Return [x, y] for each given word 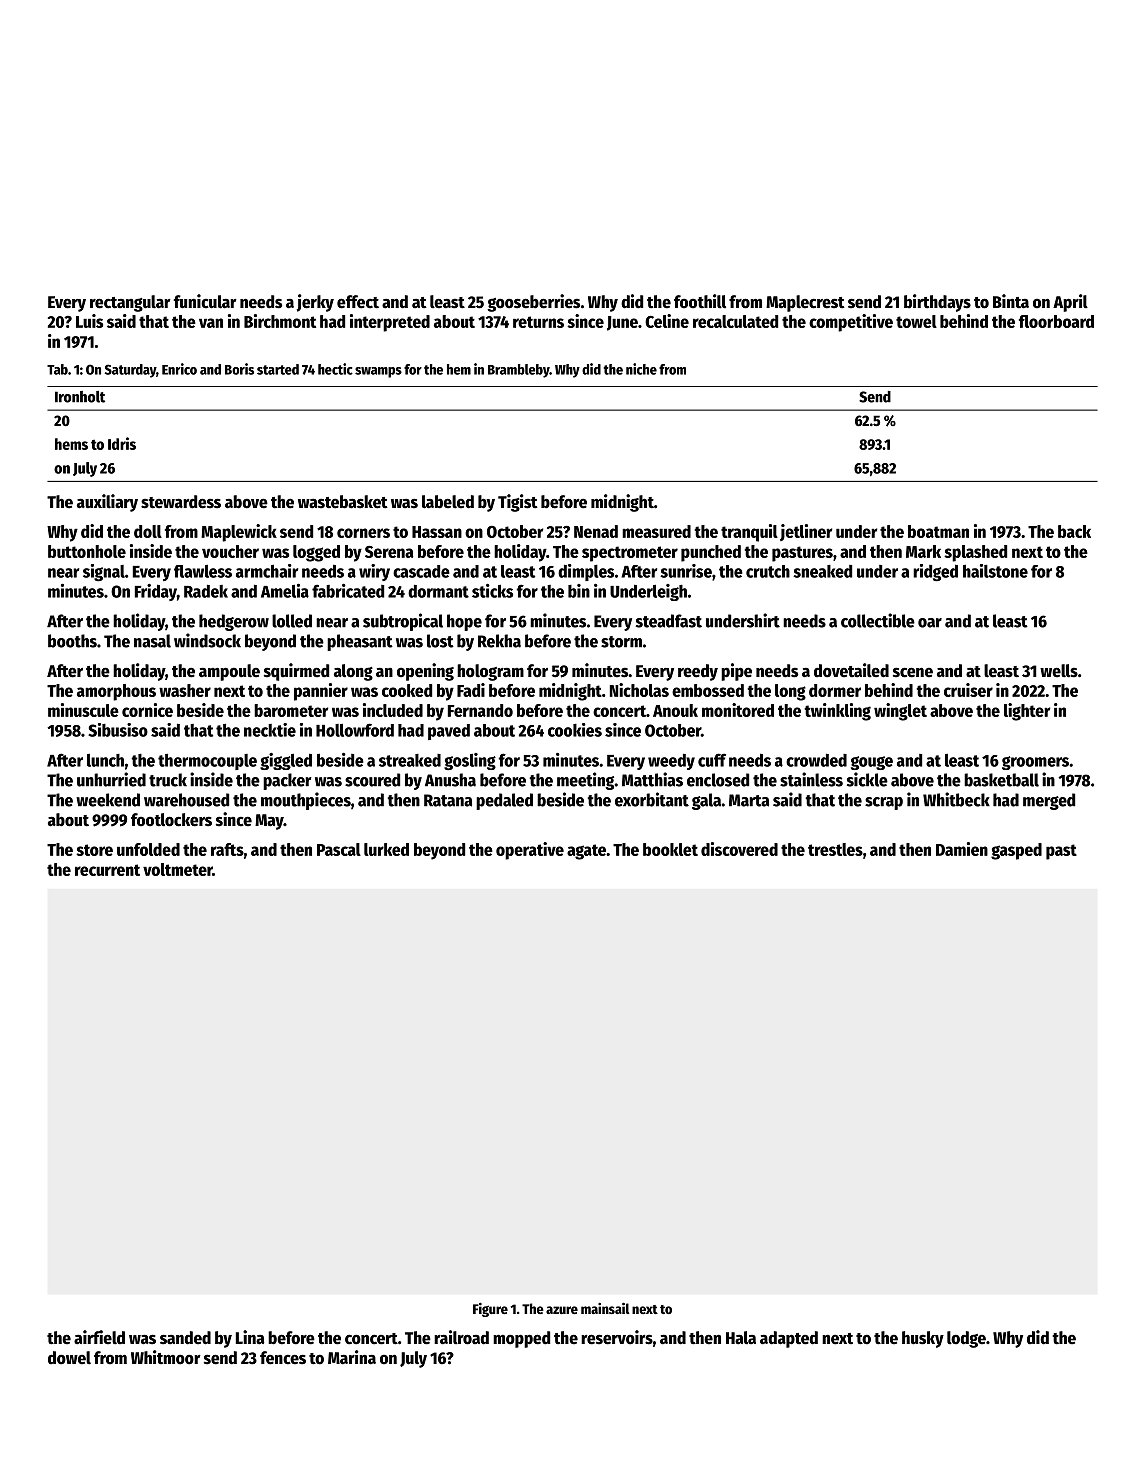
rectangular [130, 303]
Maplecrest [805, 303]
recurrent [107, 870]
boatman [938, 531]
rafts [227, 849]
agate [586, 852]
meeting [585, 781]
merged [1049, 801]
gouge [872, 763]
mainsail [605, 1308]
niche [641, 369]
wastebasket [343, 502]
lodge [966, 1339]
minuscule [83, 710]
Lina [250, 1337]
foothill [700, 301]
